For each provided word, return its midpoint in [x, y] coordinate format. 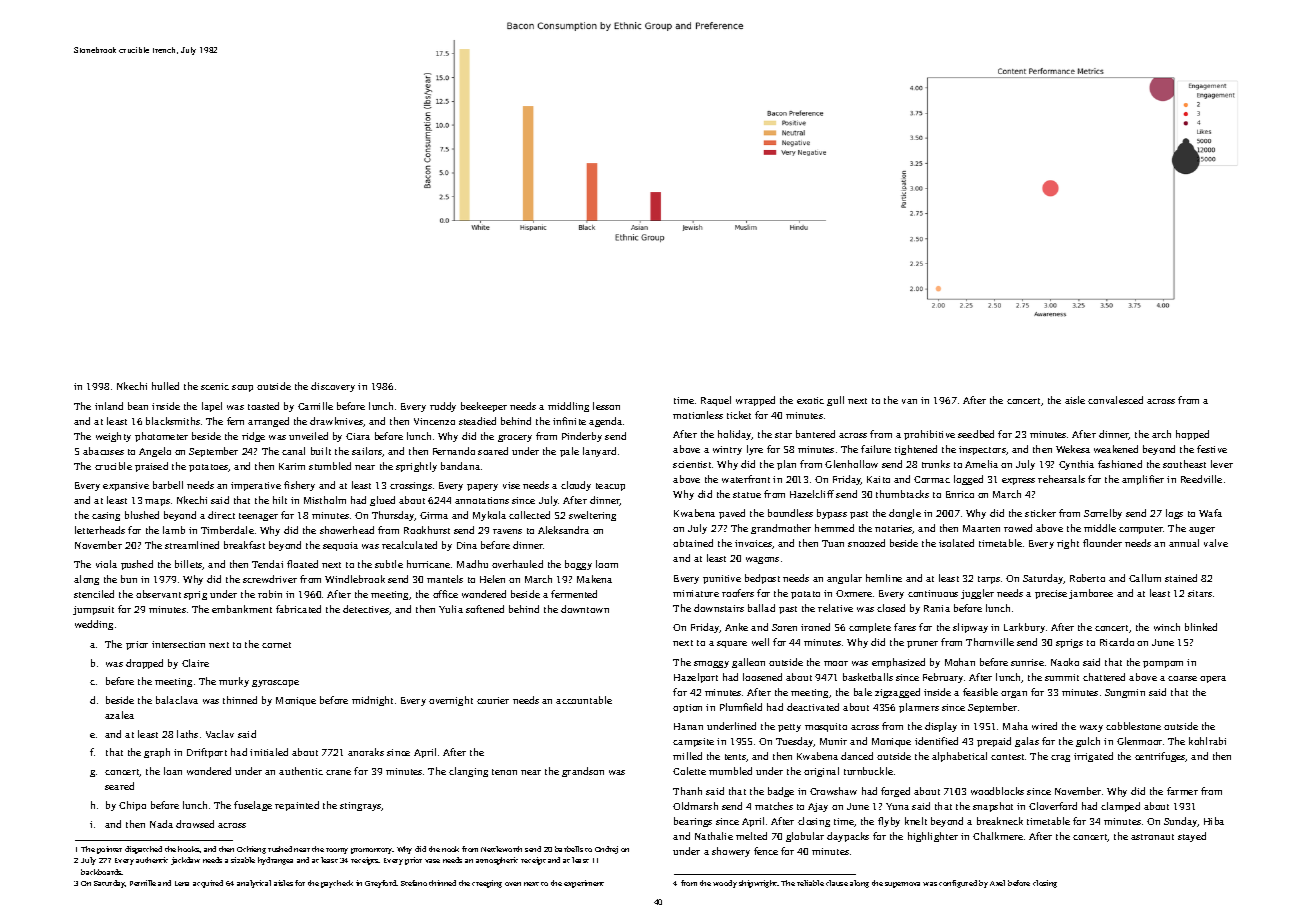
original [821, 772]
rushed [280, 849]
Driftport [207, 753]
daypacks [848, 837]
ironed [815, 627]
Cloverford [1053, 806]
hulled [165, 386]
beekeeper [484, 407]
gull [835, 401]
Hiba [1214, 821]
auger [1202, 530]
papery [482, 487]
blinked [1201, 627]
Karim [292, 466]
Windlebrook [355, 579]
